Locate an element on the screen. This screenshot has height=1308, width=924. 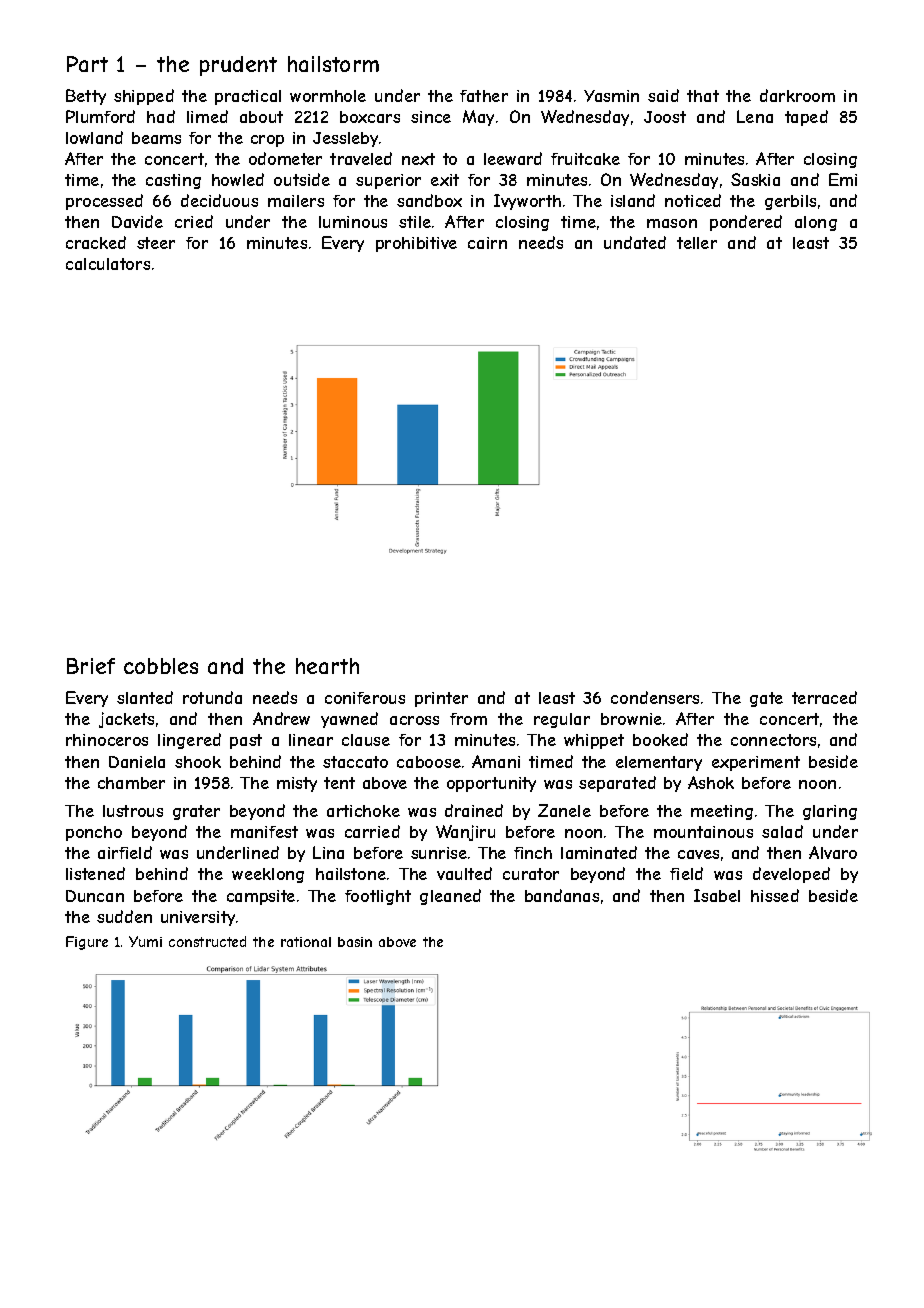
booked is located at coordinates (660, 739).
